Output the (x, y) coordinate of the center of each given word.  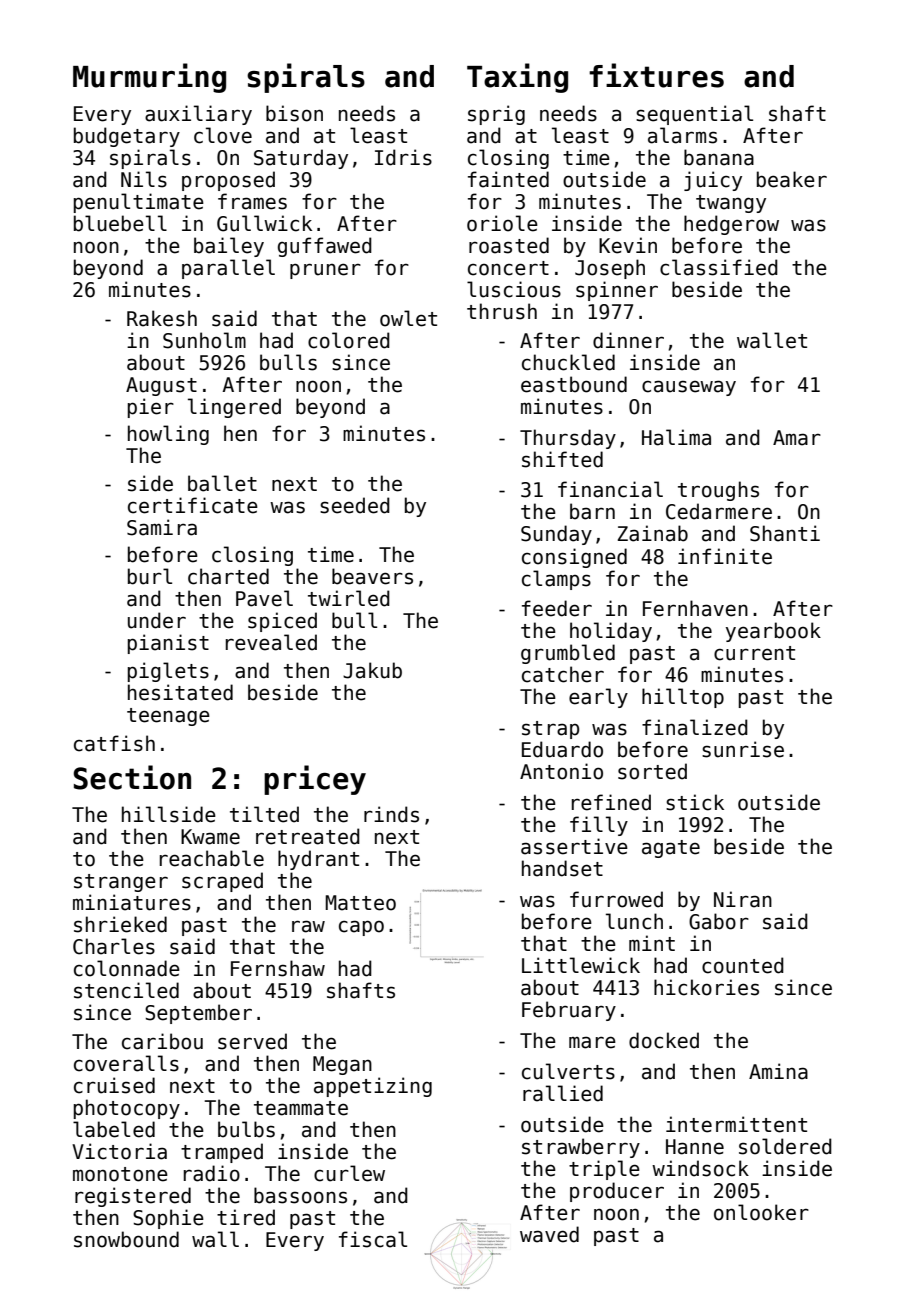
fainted (508, 179)
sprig (496, 115)
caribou (162, 1041)
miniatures (132, 902)
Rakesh (162, 318)
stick (695, 802)
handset (562, 868)
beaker (792, 179)
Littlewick (581, 965)
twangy (731, 204)
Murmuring (149, 78)
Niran (743, 899)
